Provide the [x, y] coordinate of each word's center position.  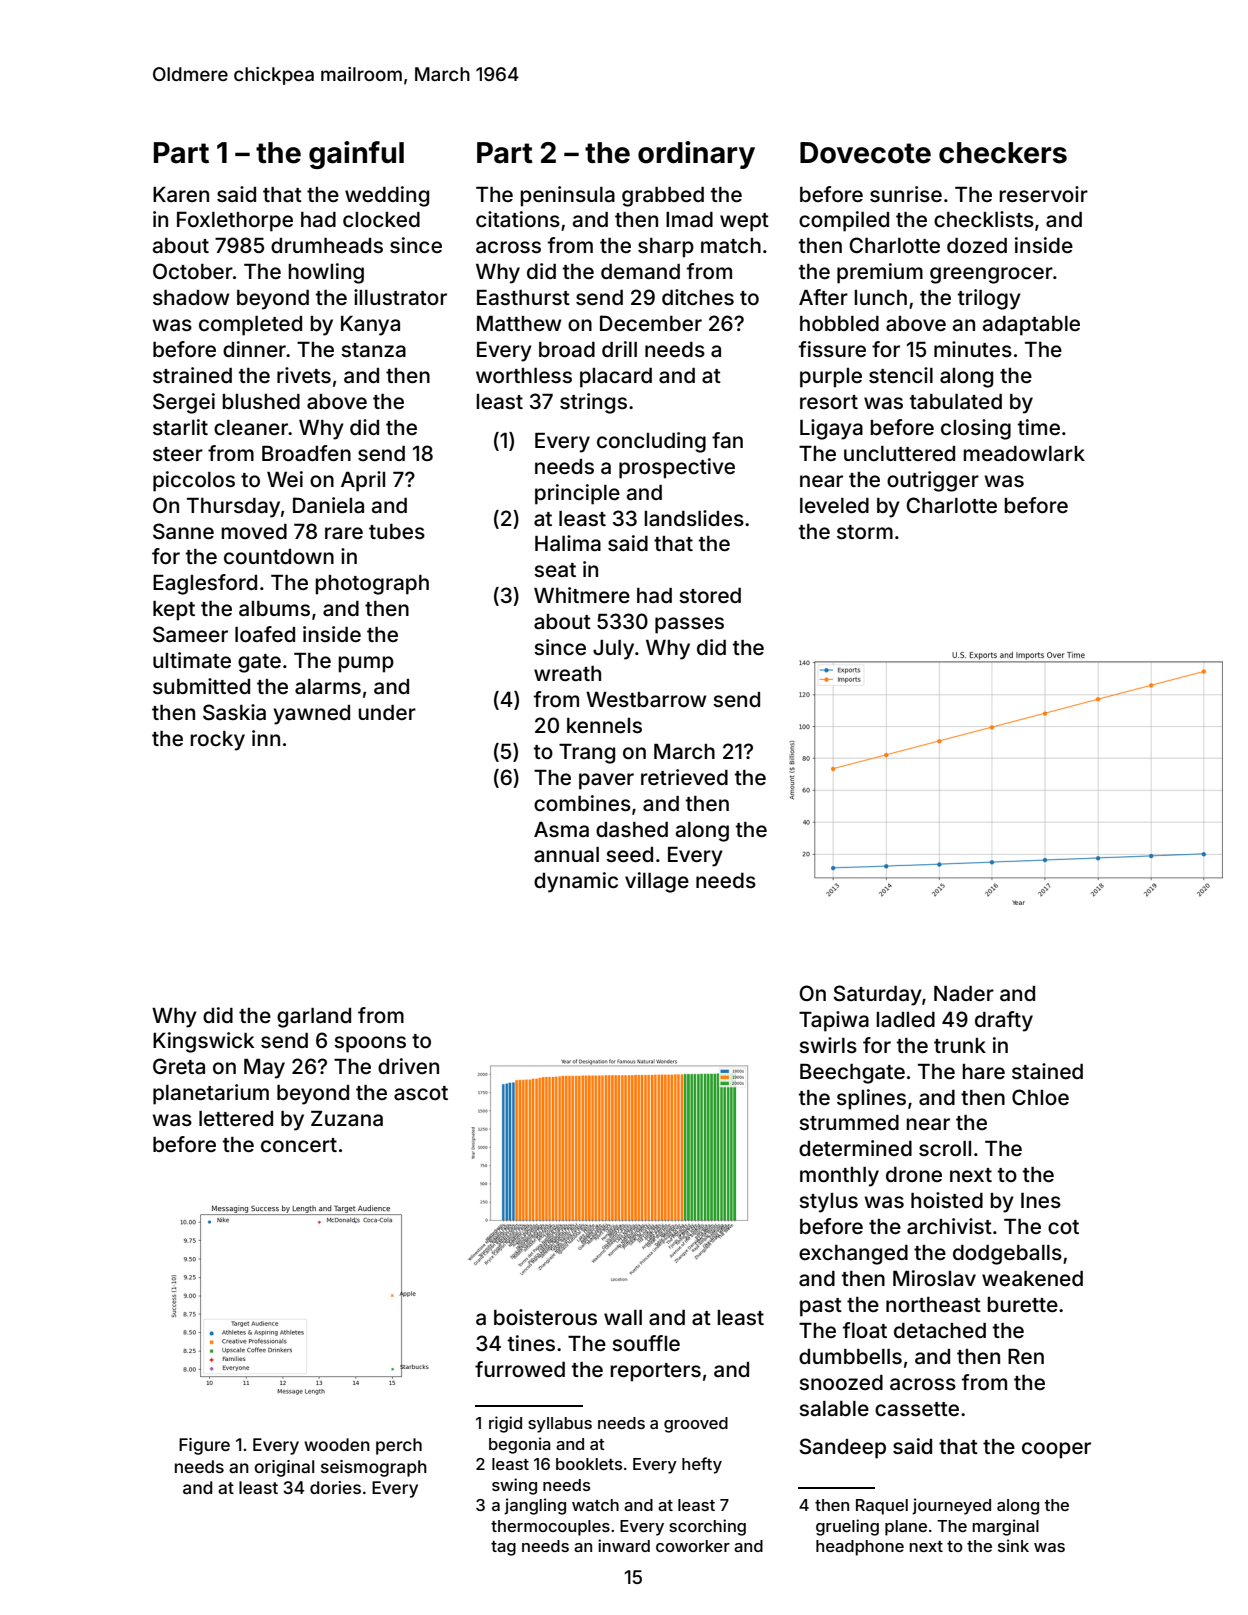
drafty [1004, 1021]
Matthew [519, 323]
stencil [901, 375]
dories [335, 1487]
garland [314, 1018]
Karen [181, 194]
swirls [828, 1045]
